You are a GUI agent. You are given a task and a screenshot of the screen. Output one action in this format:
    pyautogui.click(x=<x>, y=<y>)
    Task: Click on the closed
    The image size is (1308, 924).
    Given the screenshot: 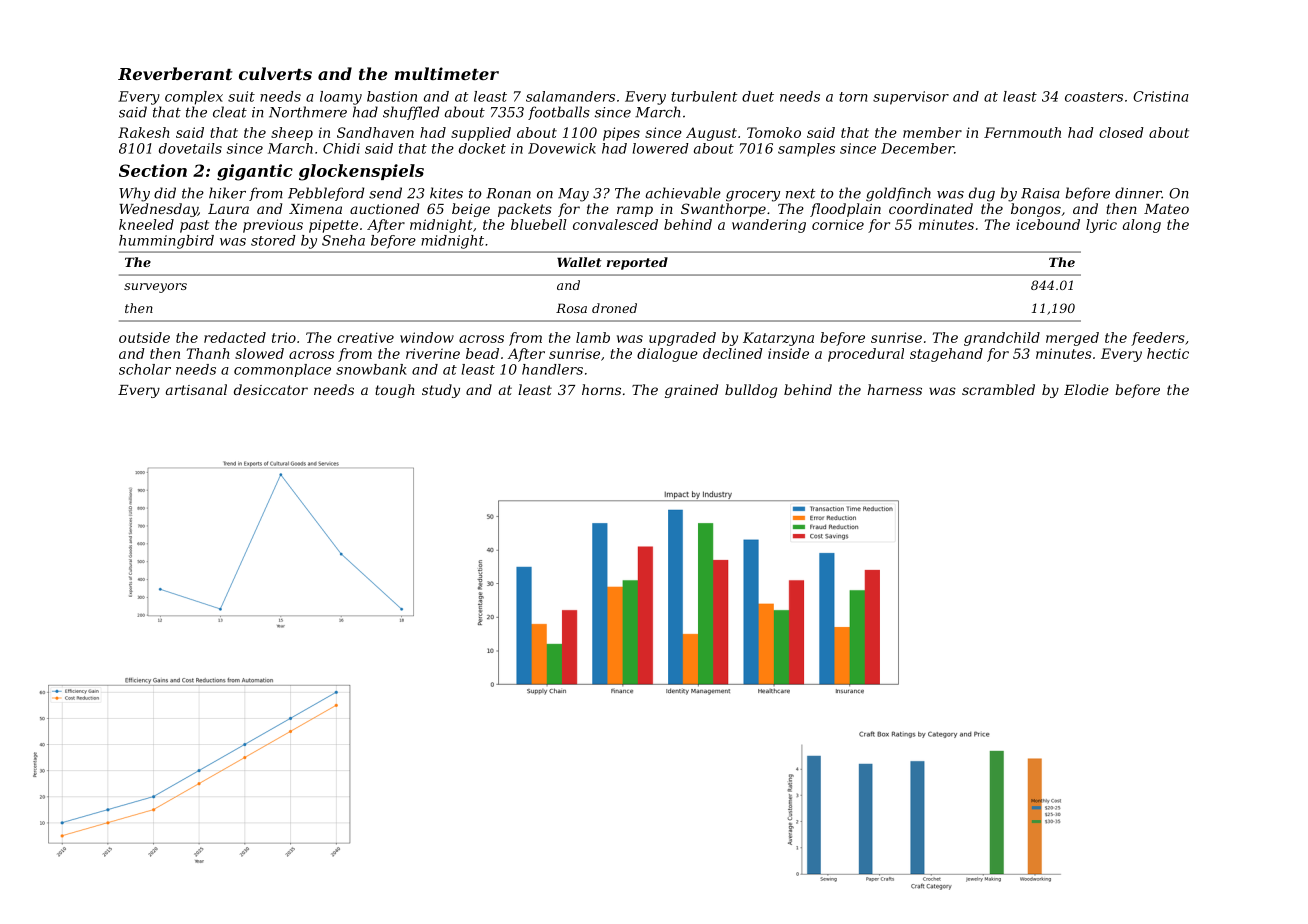 What is the action you would take?
    pyautogui.click(x=1121, y=132)
